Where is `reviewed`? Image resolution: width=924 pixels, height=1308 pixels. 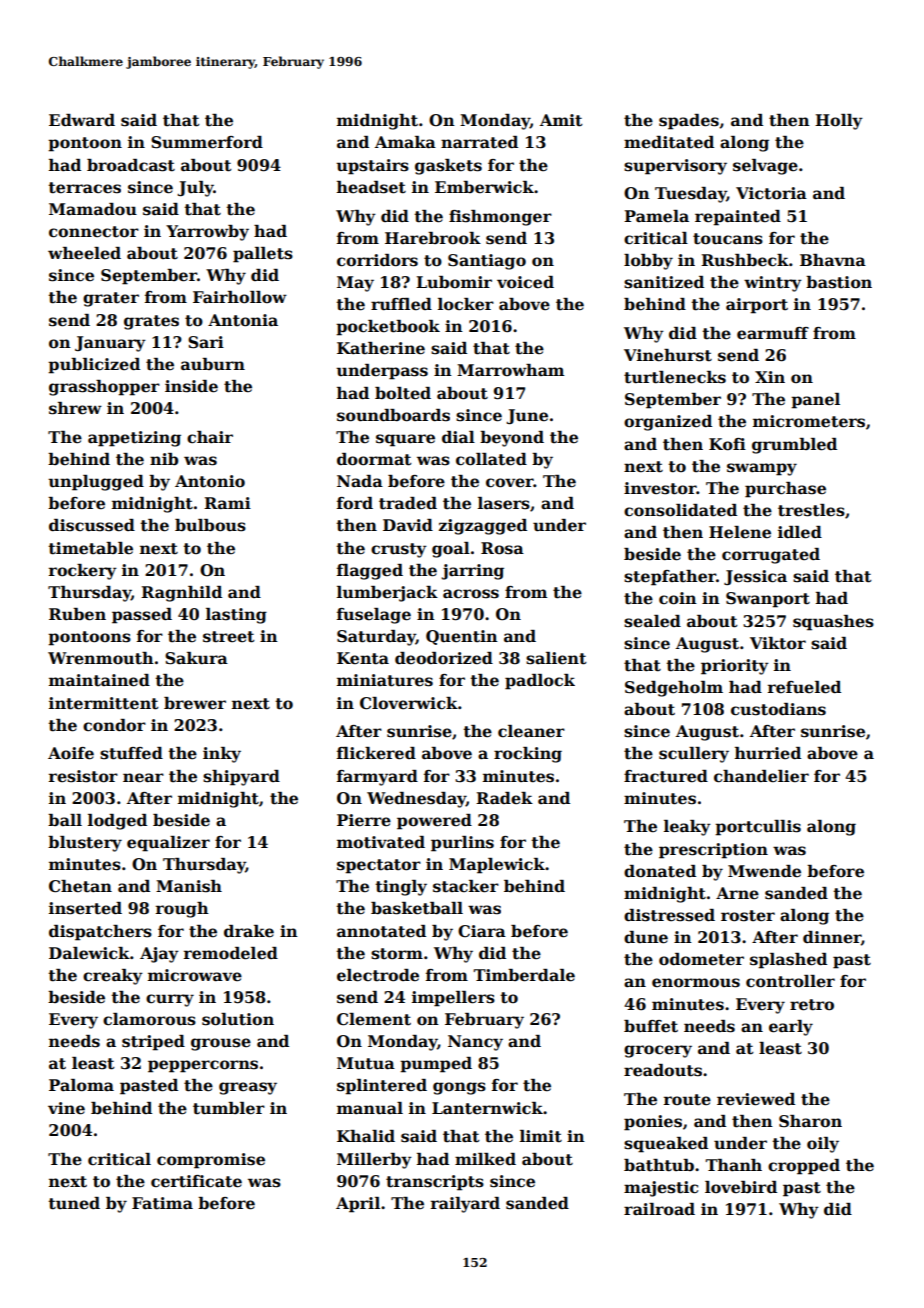 reviewed is located at coordinates (756, 1099).
